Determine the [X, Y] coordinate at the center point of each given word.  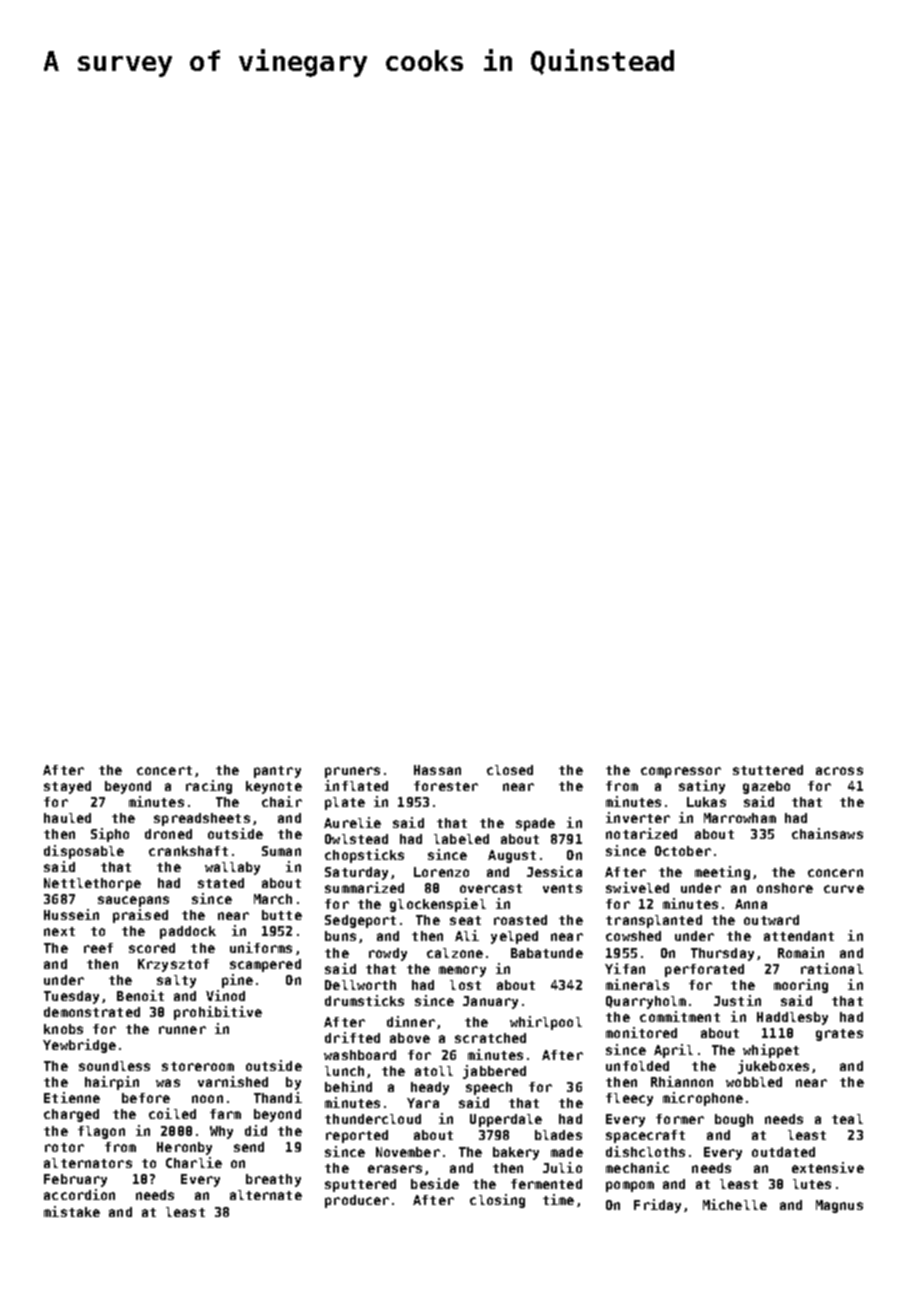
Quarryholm [646, 1002]
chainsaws [827, 833]
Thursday [722, 954]
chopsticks [364, 856]
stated [221, 883]
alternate [266, 1195]
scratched [490, 1038]
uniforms [261, 947]
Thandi [278, 1097]
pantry [277, 772]
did [256, 1130]
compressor [681, 772]
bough [734, 1120]
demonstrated [92, 1012]
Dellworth [360, 985]
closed [510, 770]
